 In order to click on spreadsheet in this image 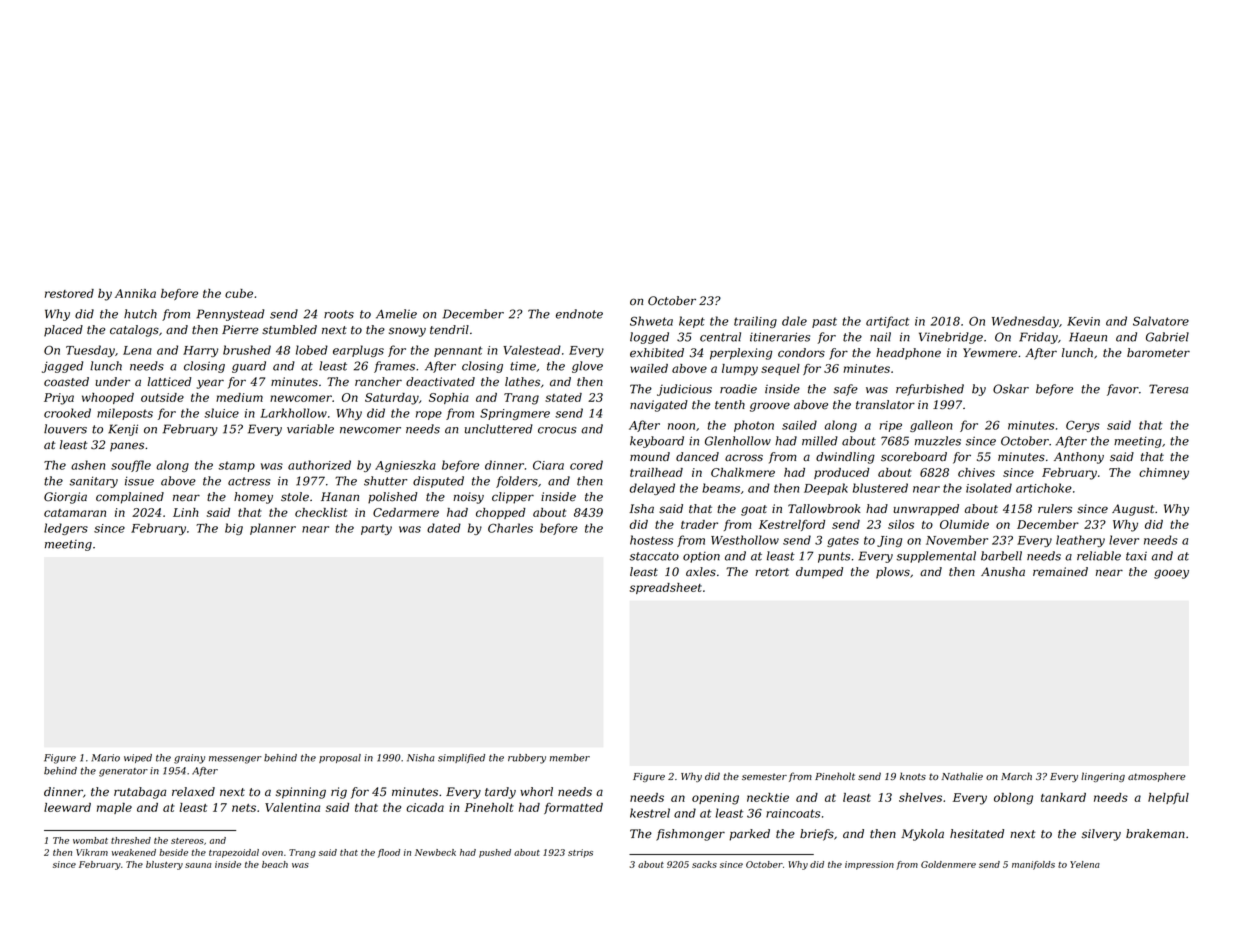, I will do `click(666, 588)`.
